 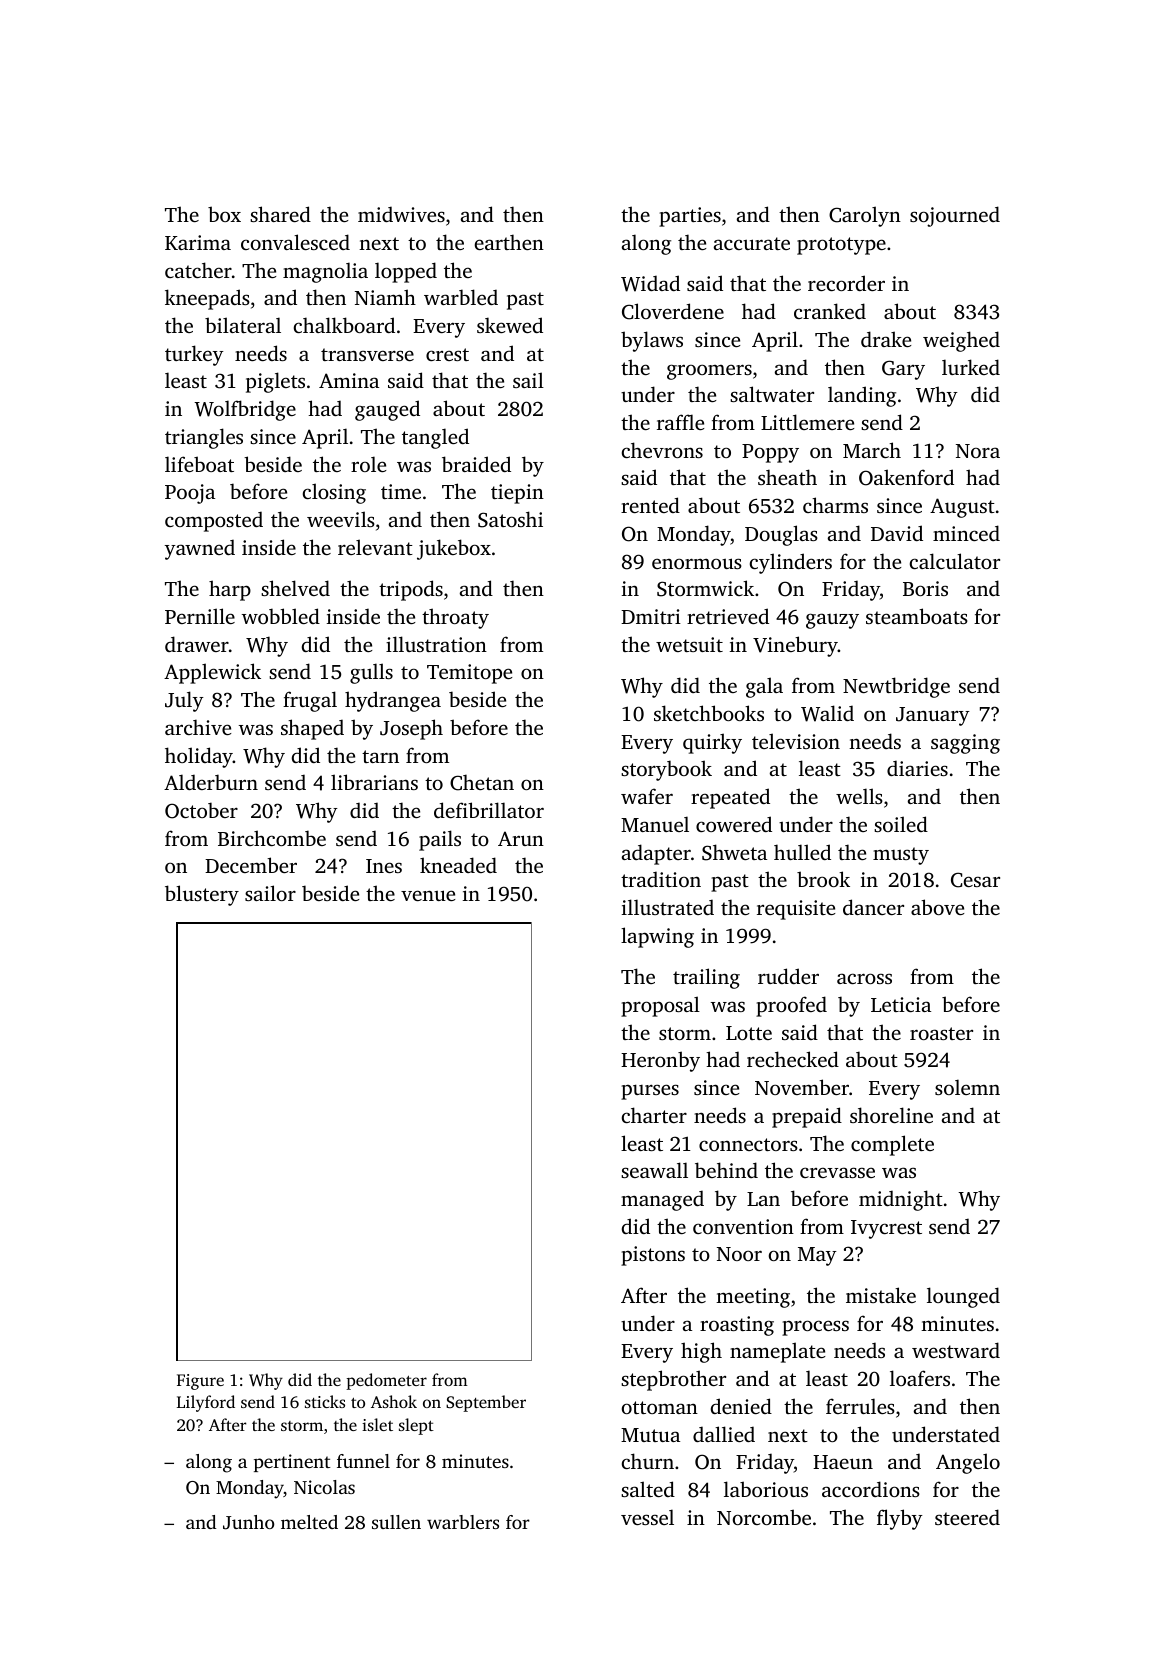 I want to click on shared, so click(x=280, y=214).
